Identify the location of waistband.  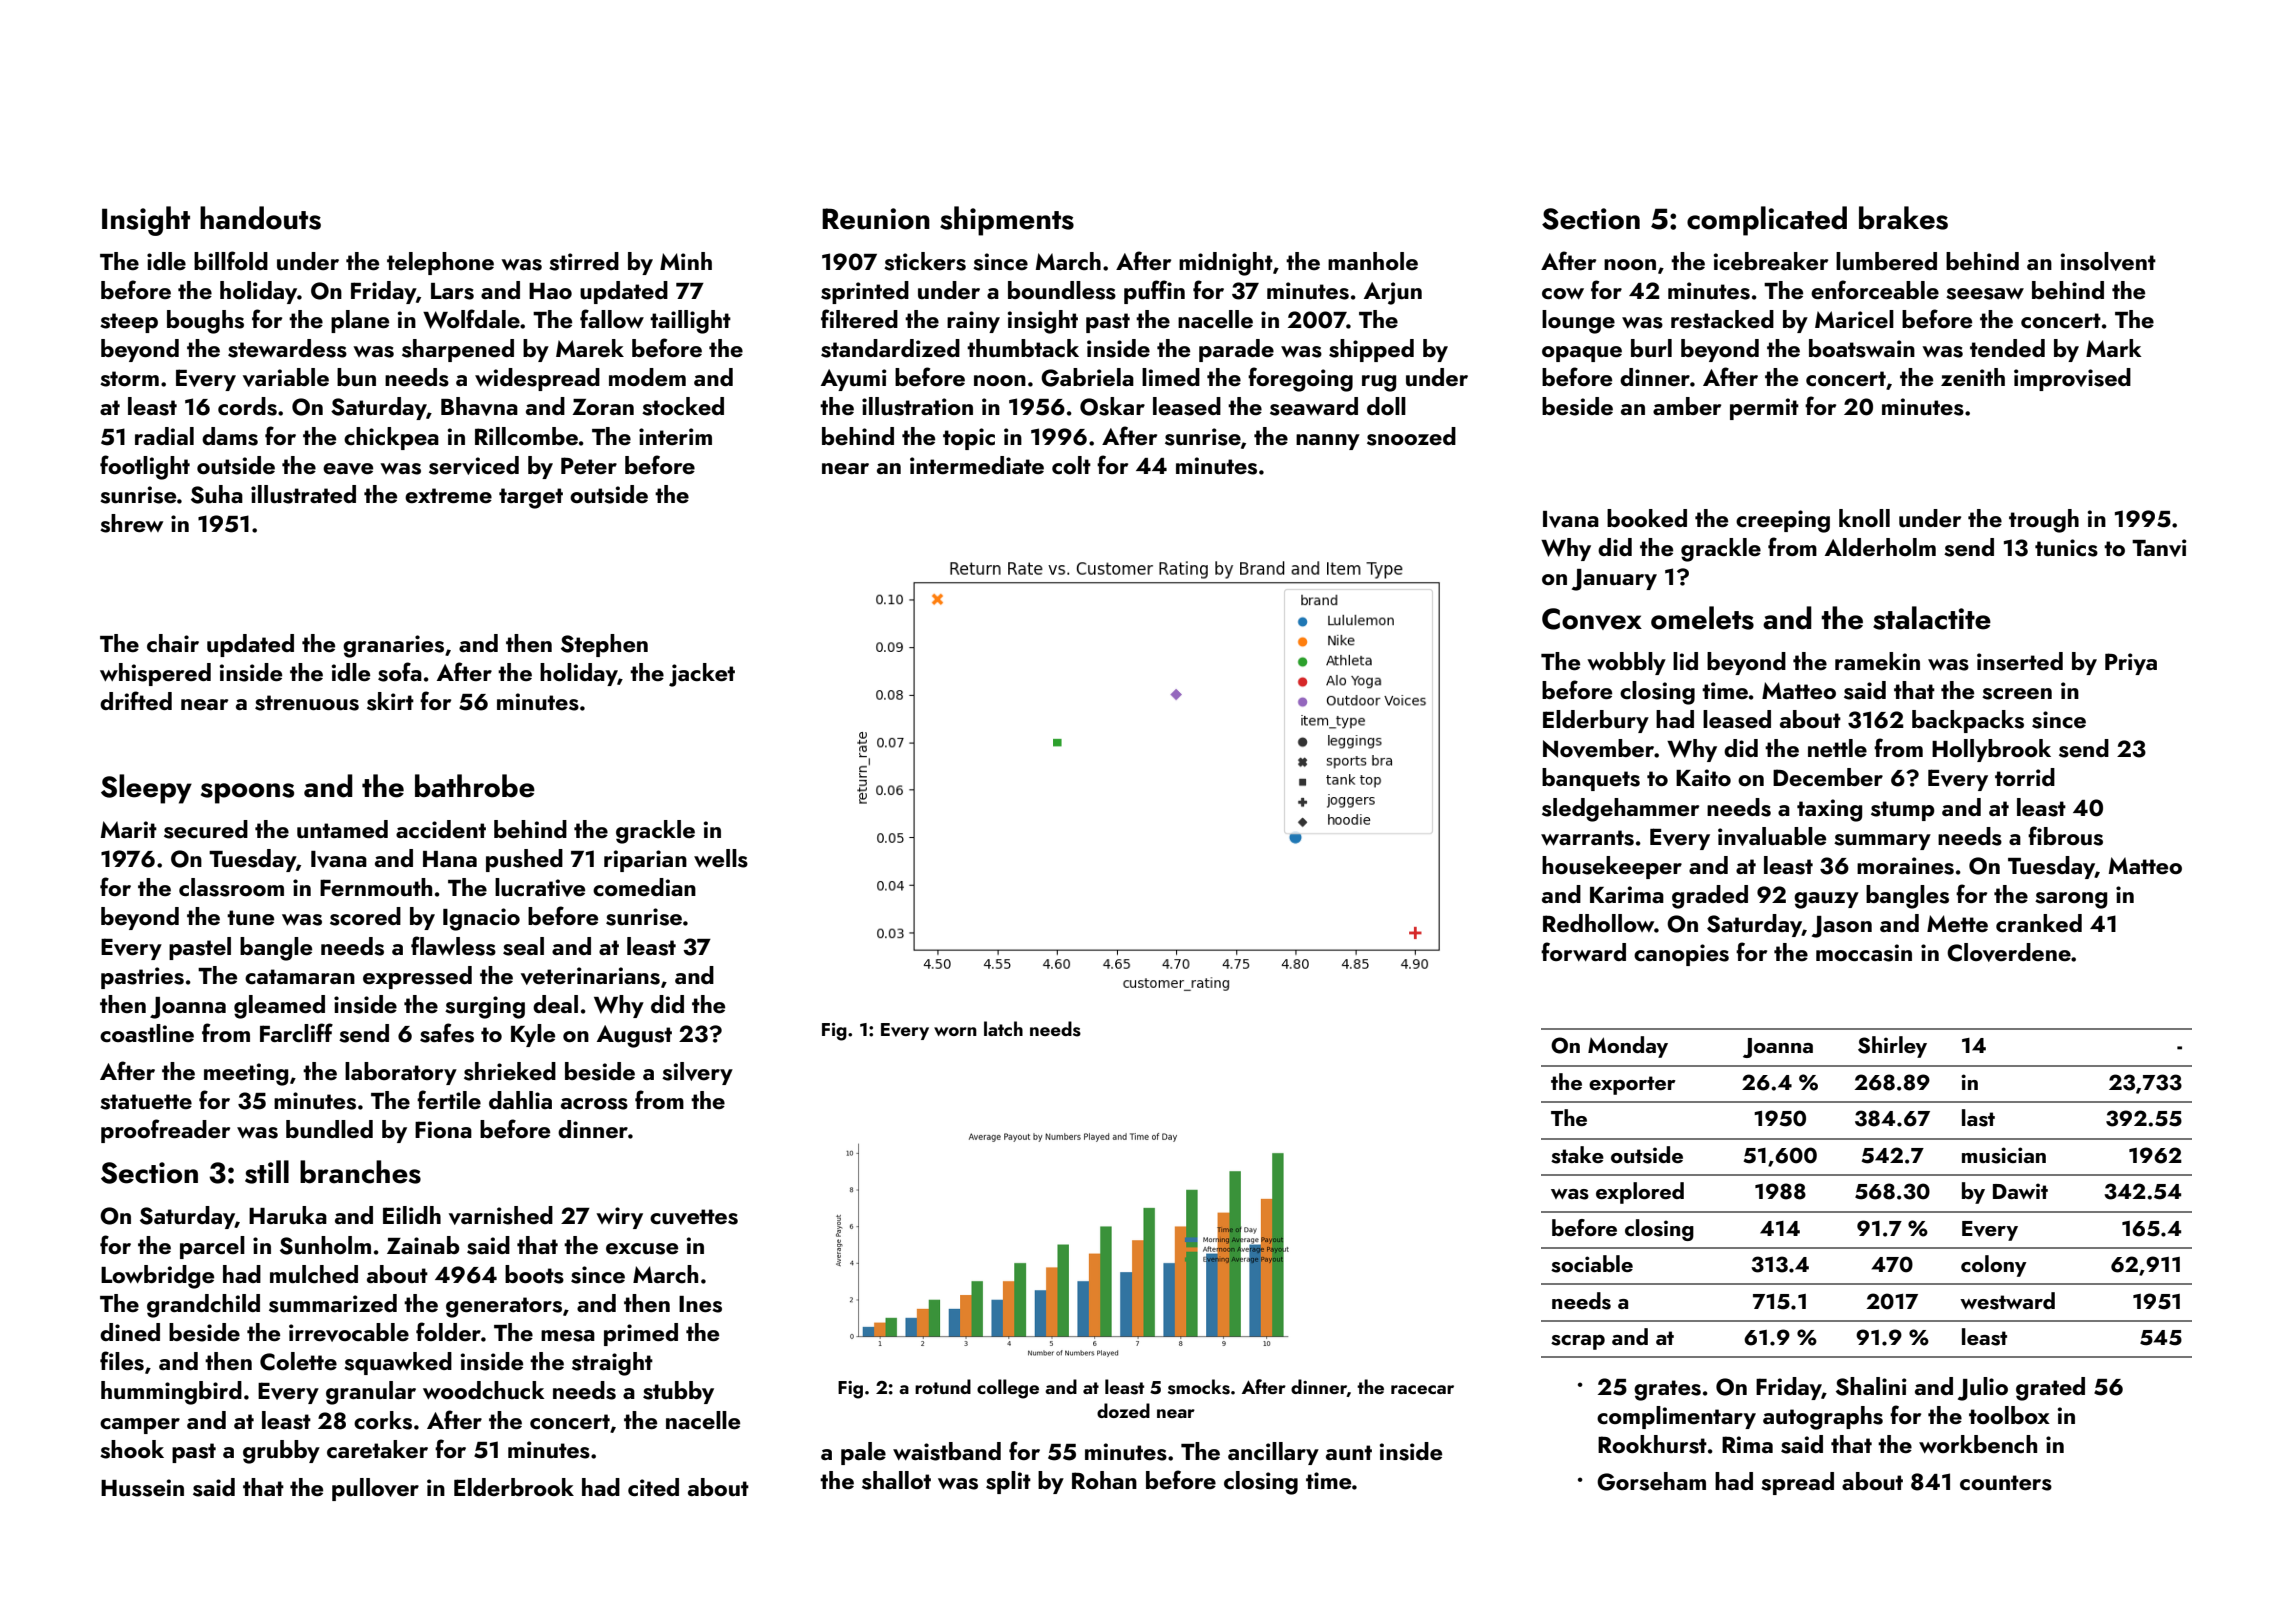
(947, 1451).
